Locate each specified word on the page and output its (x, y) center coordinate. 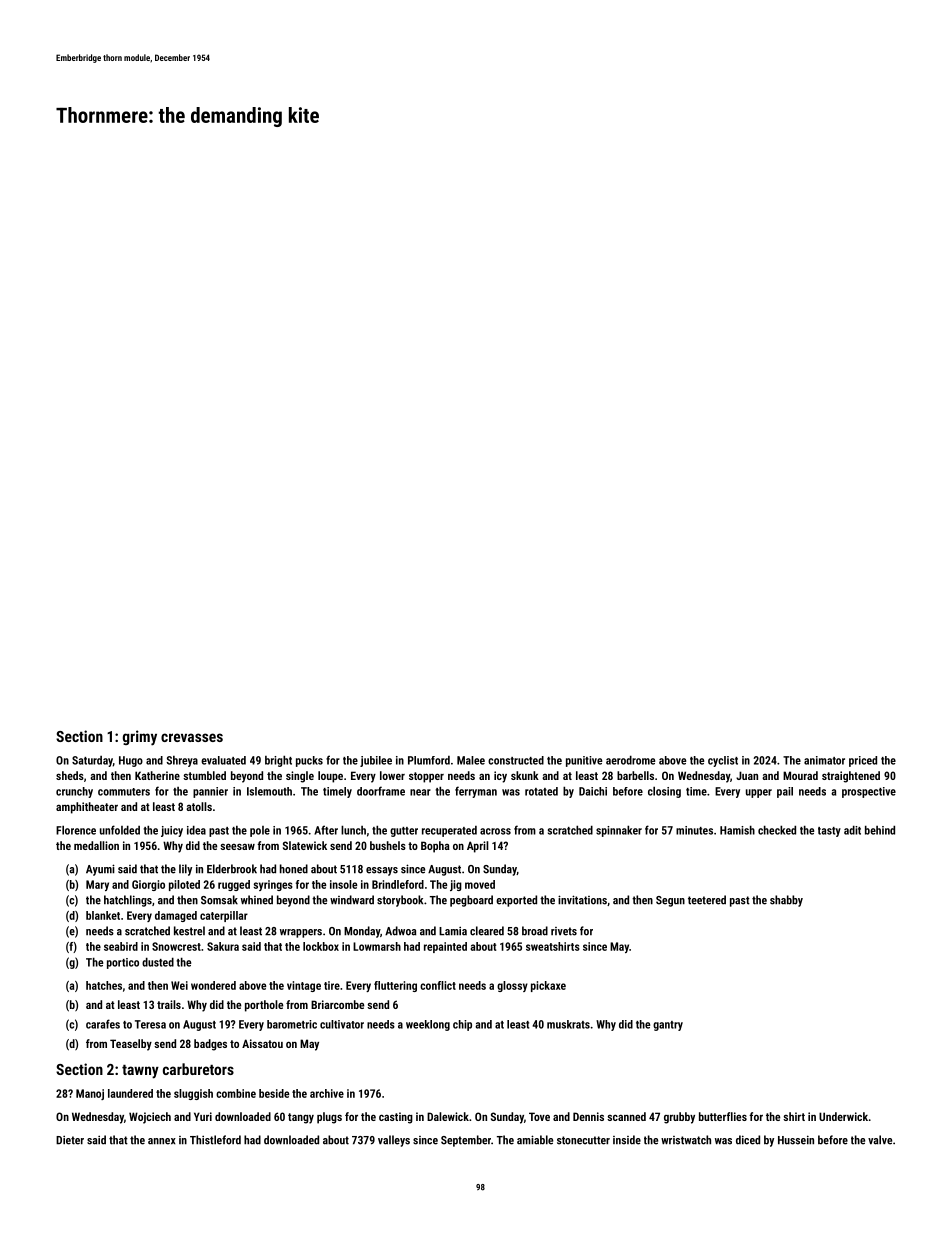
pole (260, 831)
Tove (539, 1116)
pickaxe (548, 986)
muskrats (568, 1024)
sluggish (193, 1094)
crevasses (192, 737)
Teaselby (131, 1045)
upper (759, 793)
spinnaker (619, 831)
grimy (140, 738)
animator (824, 760)
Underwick (843, 1116)
